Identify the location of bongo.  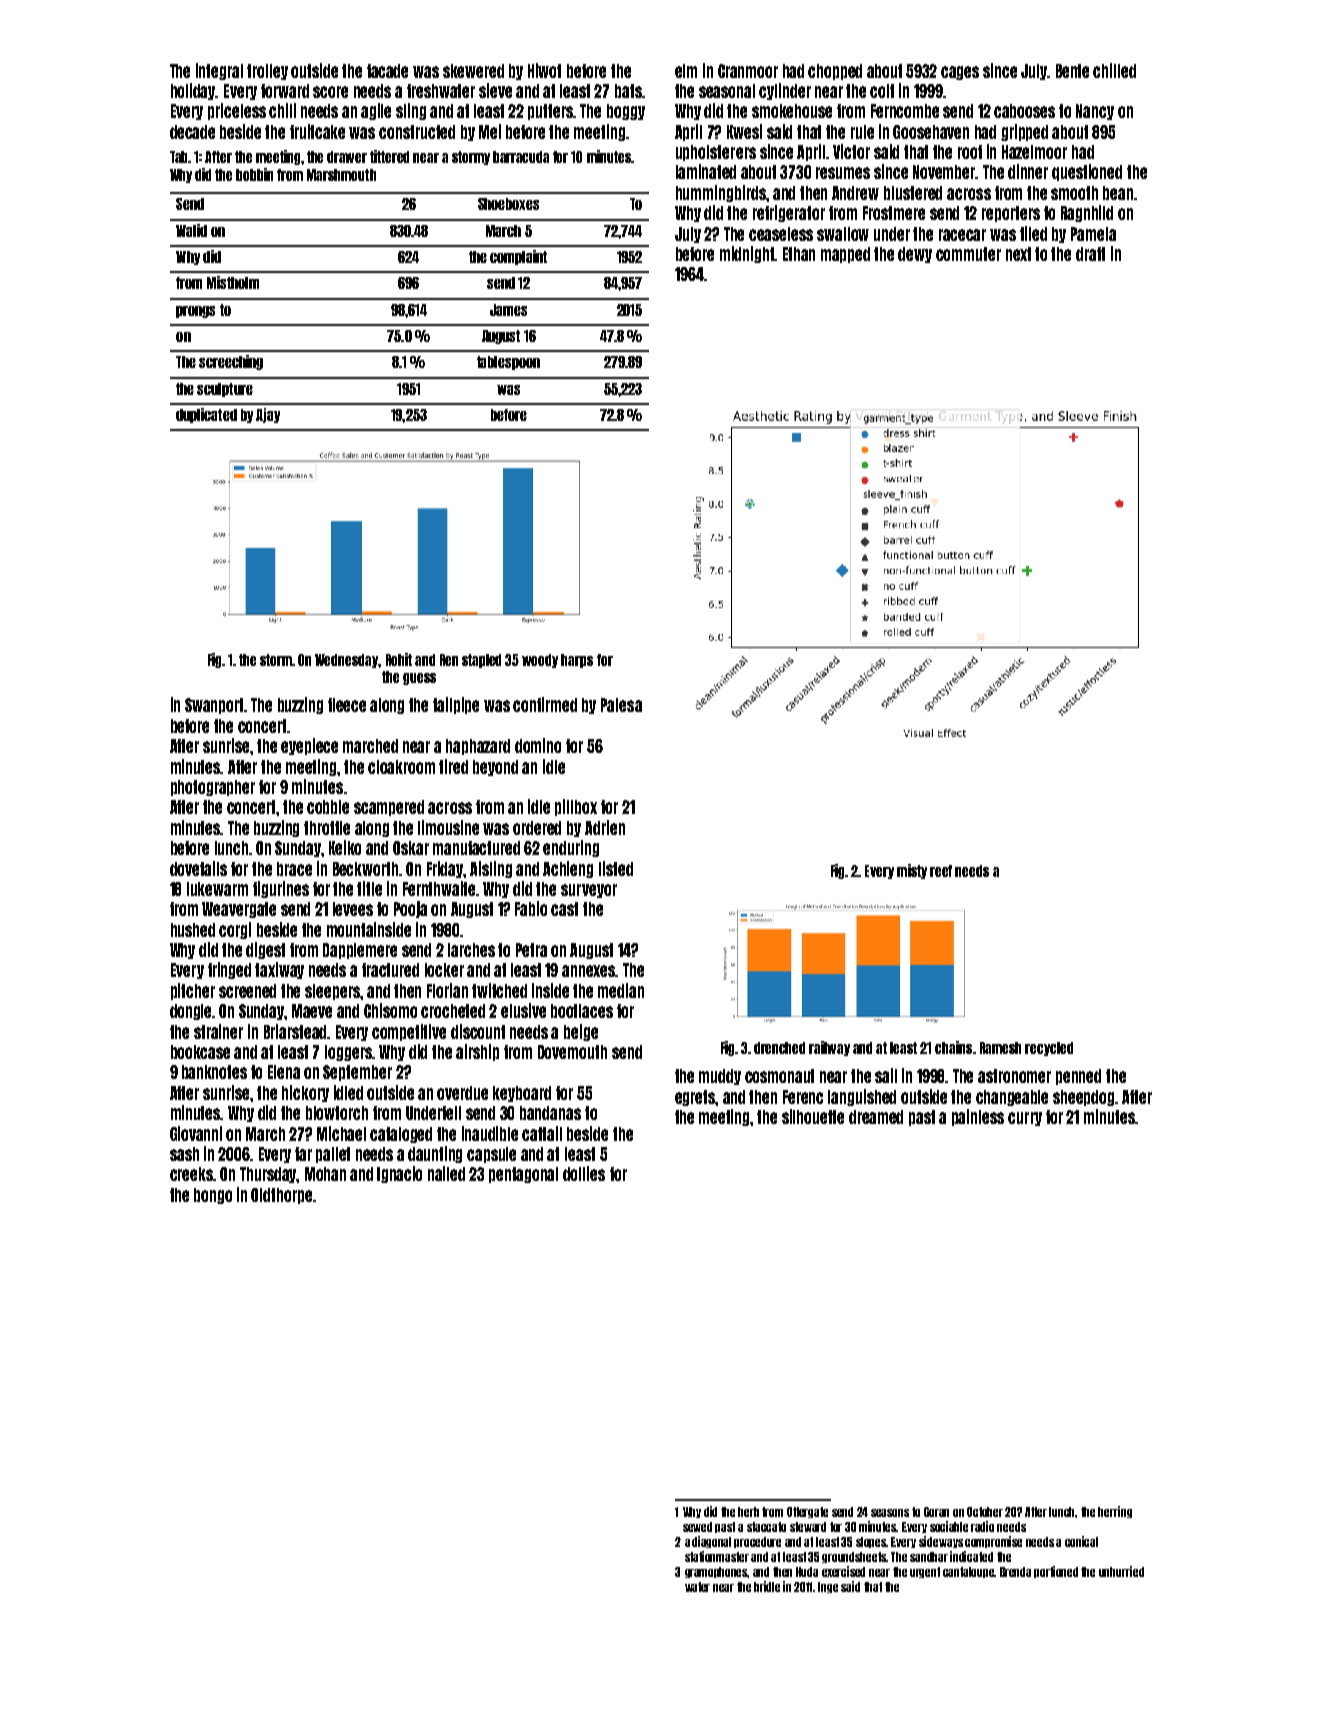
(213, 1196).
